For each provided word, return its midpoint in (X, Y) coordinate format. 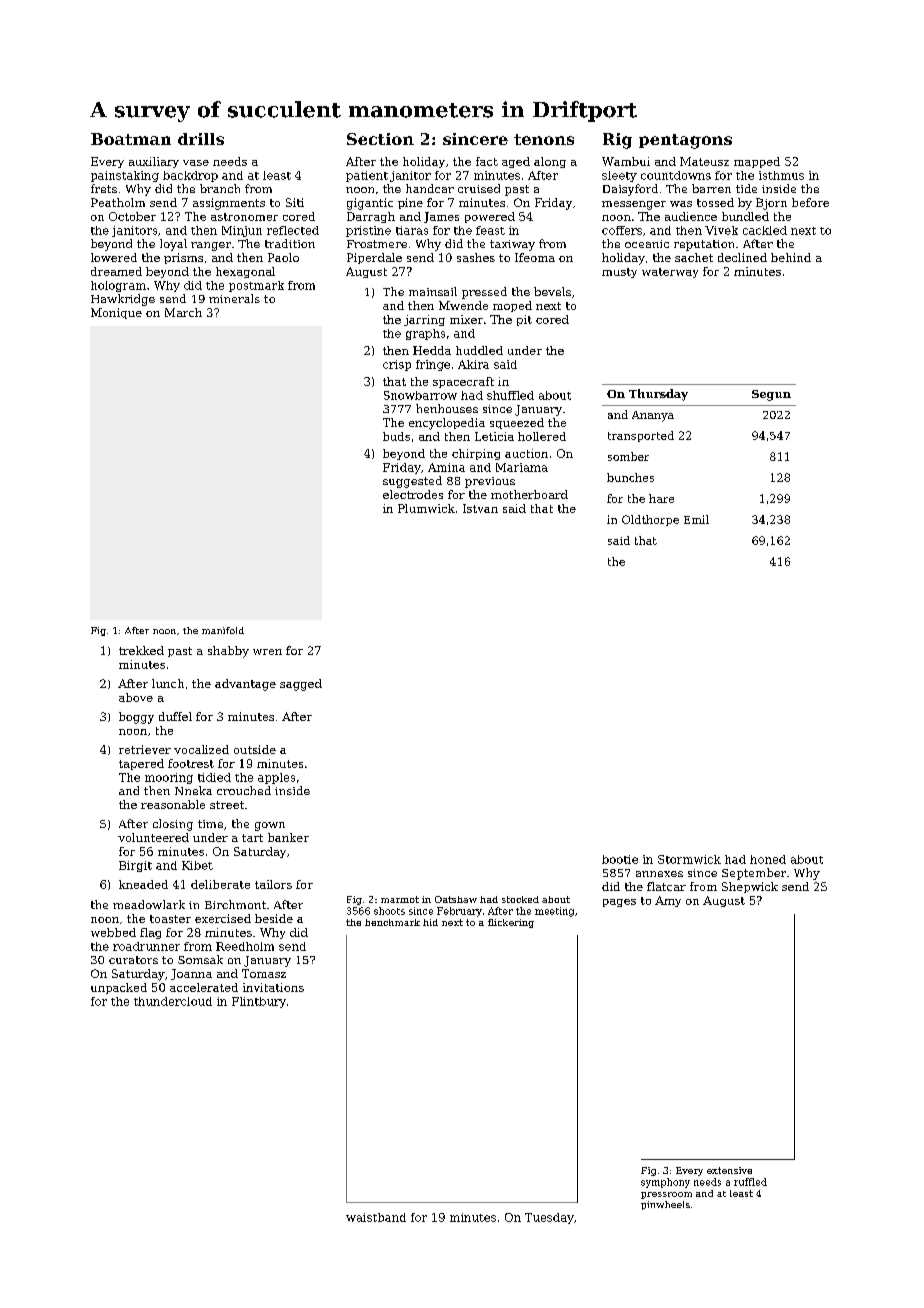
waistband (376, 1217)
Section (380, 139)
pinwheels (665, 1205)
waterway (670, 273)
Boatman (131, 139)
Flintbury (259, 1002)
